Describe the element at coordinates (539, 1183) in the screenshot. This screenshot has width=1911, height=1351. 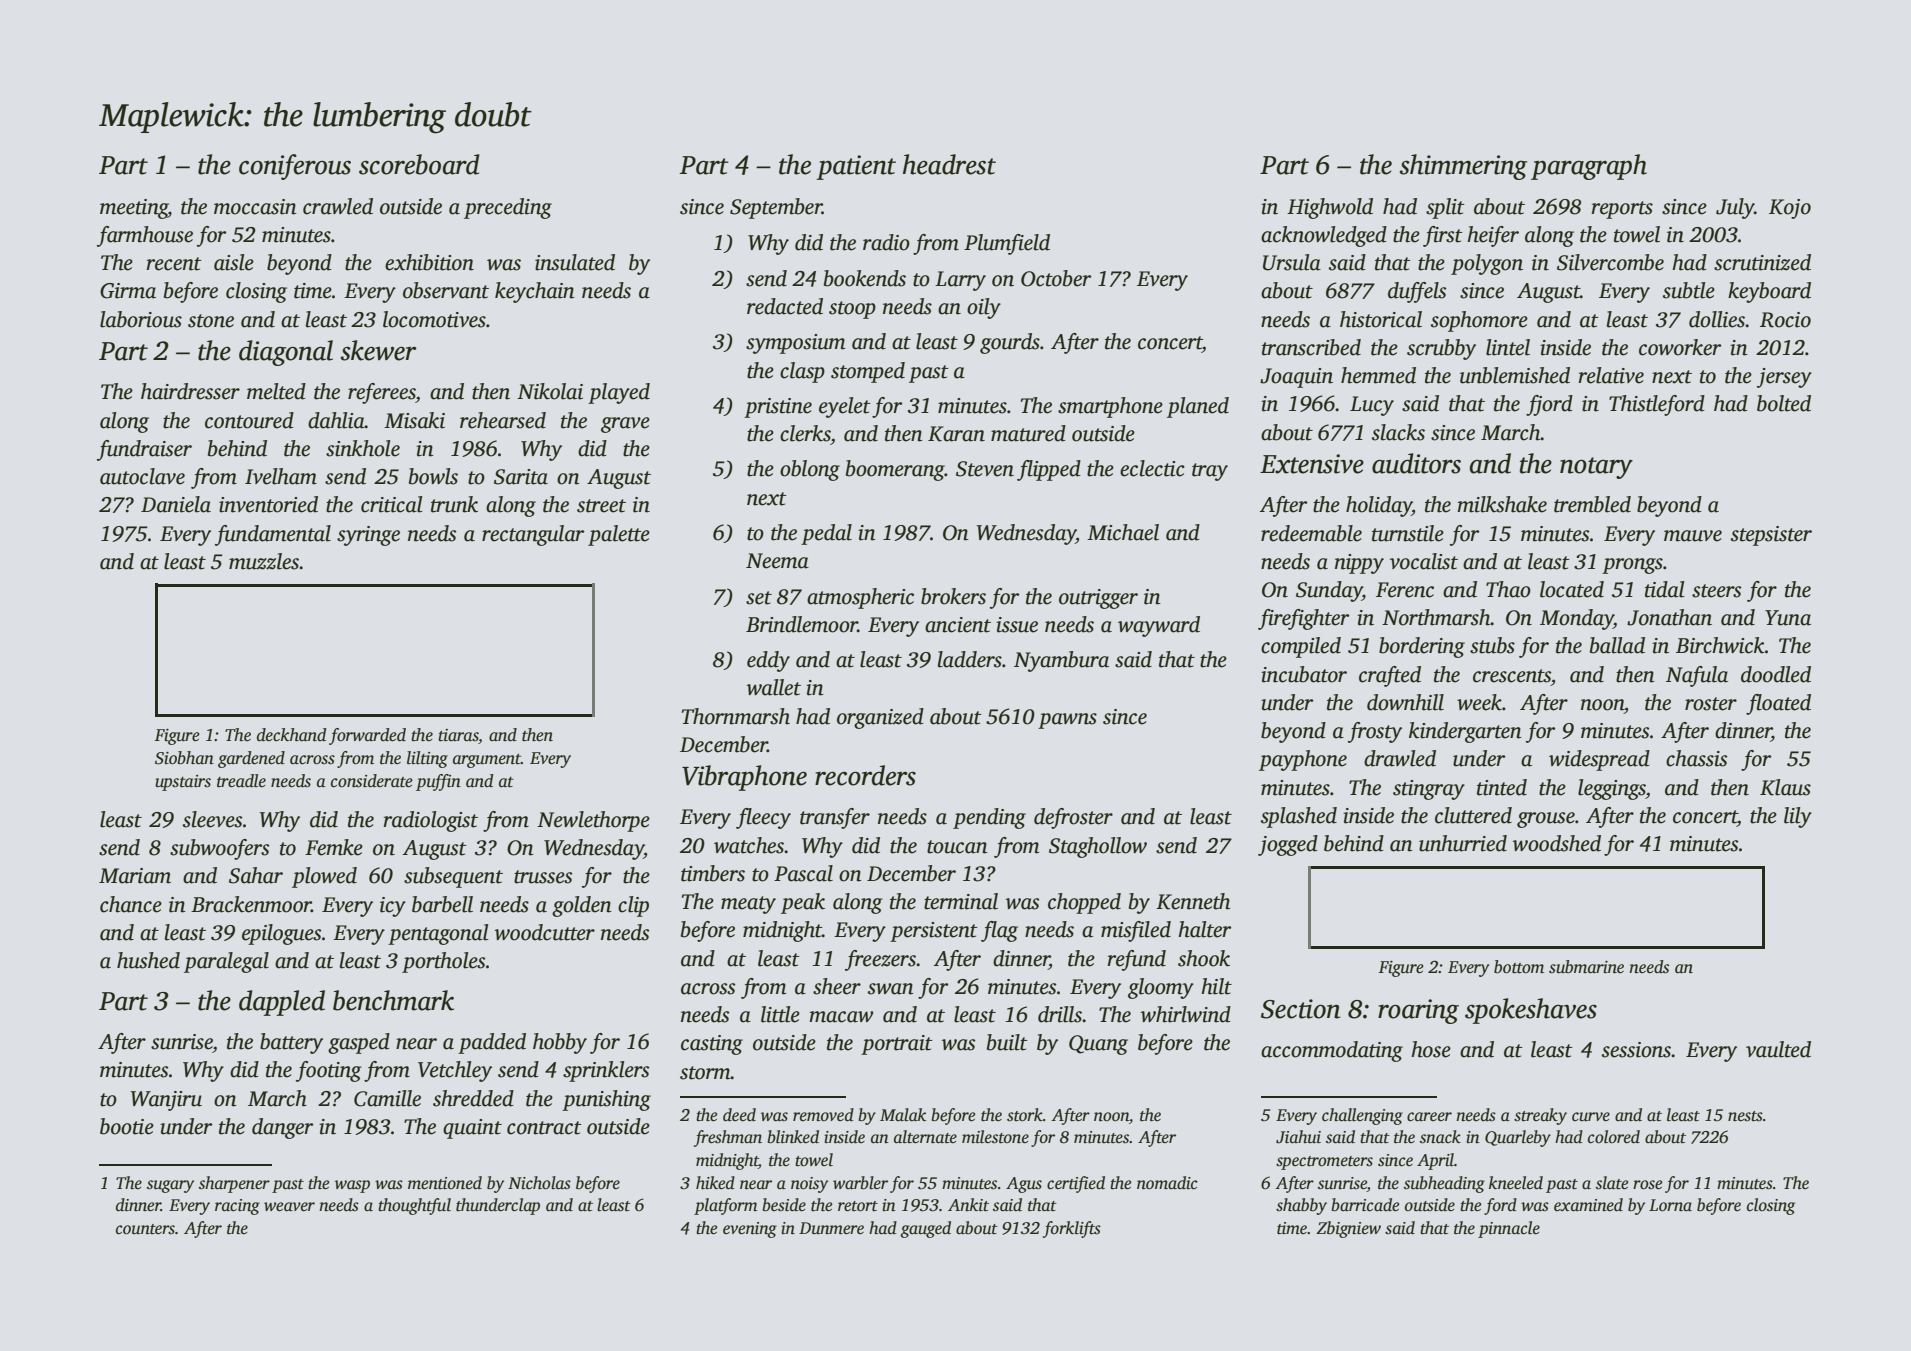
I see `Nicholas` at that location.
